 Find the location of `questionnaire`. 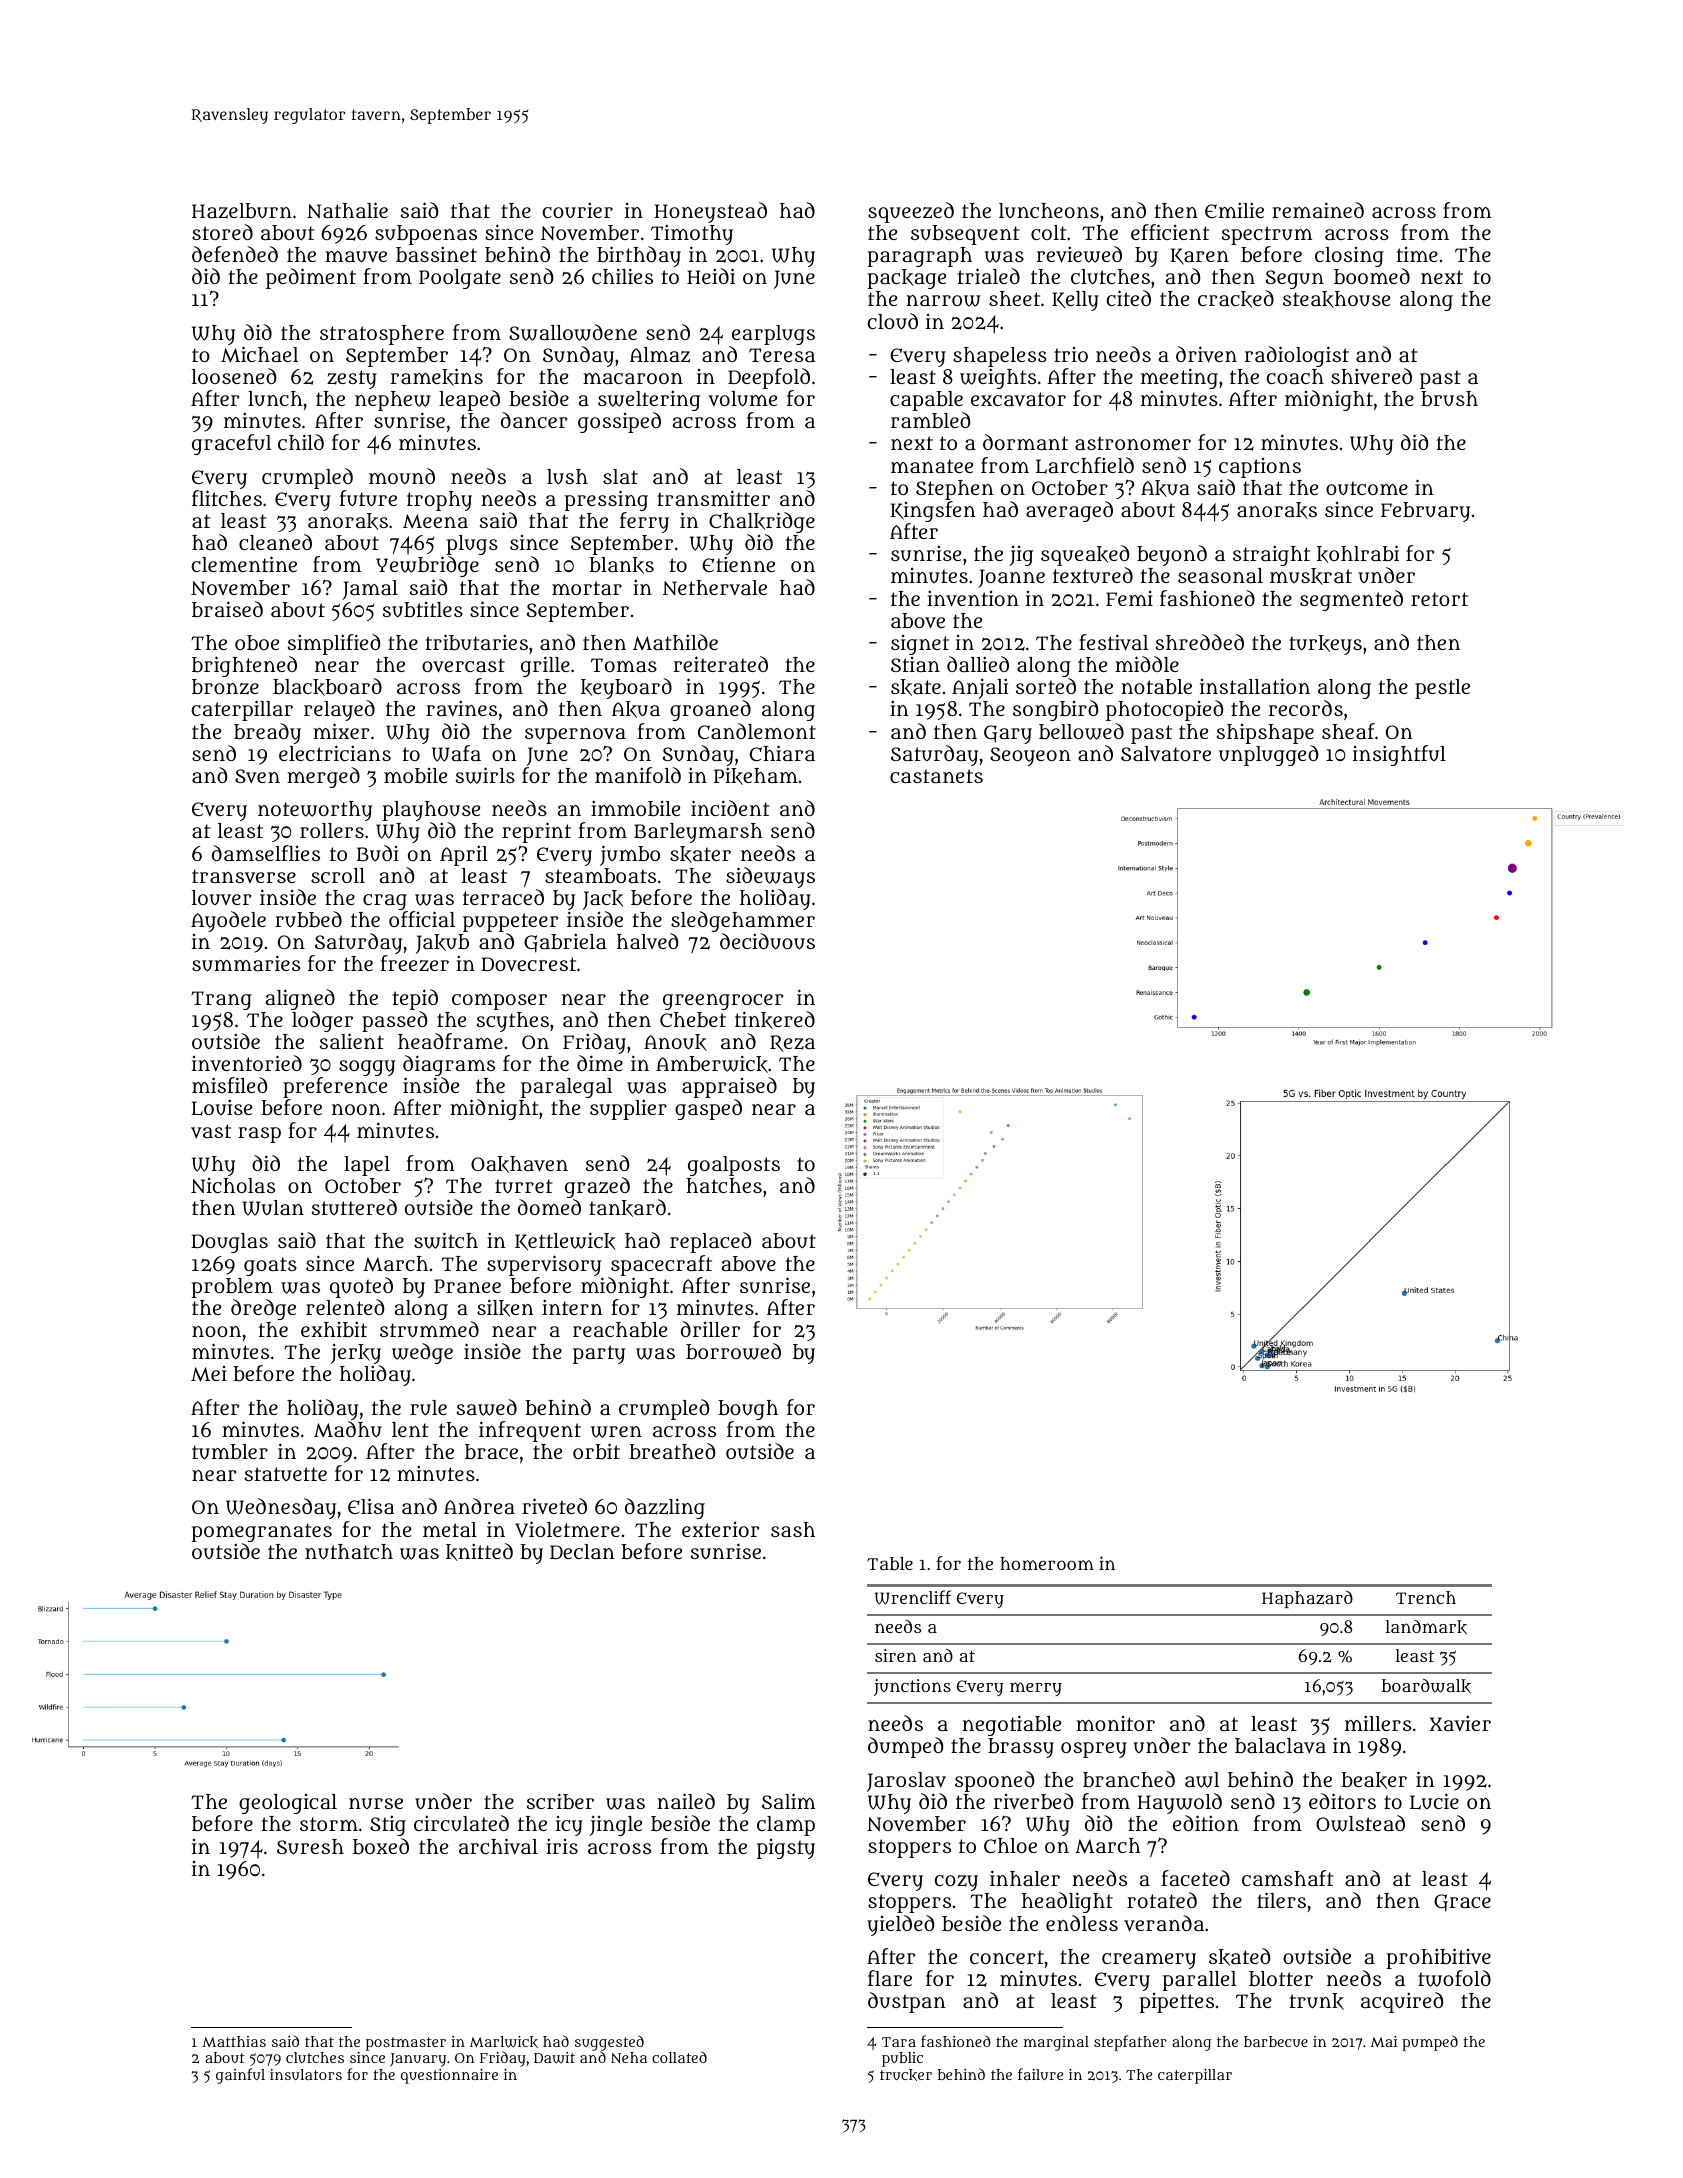

questionnaire is located at coordinates (449, 2076).
